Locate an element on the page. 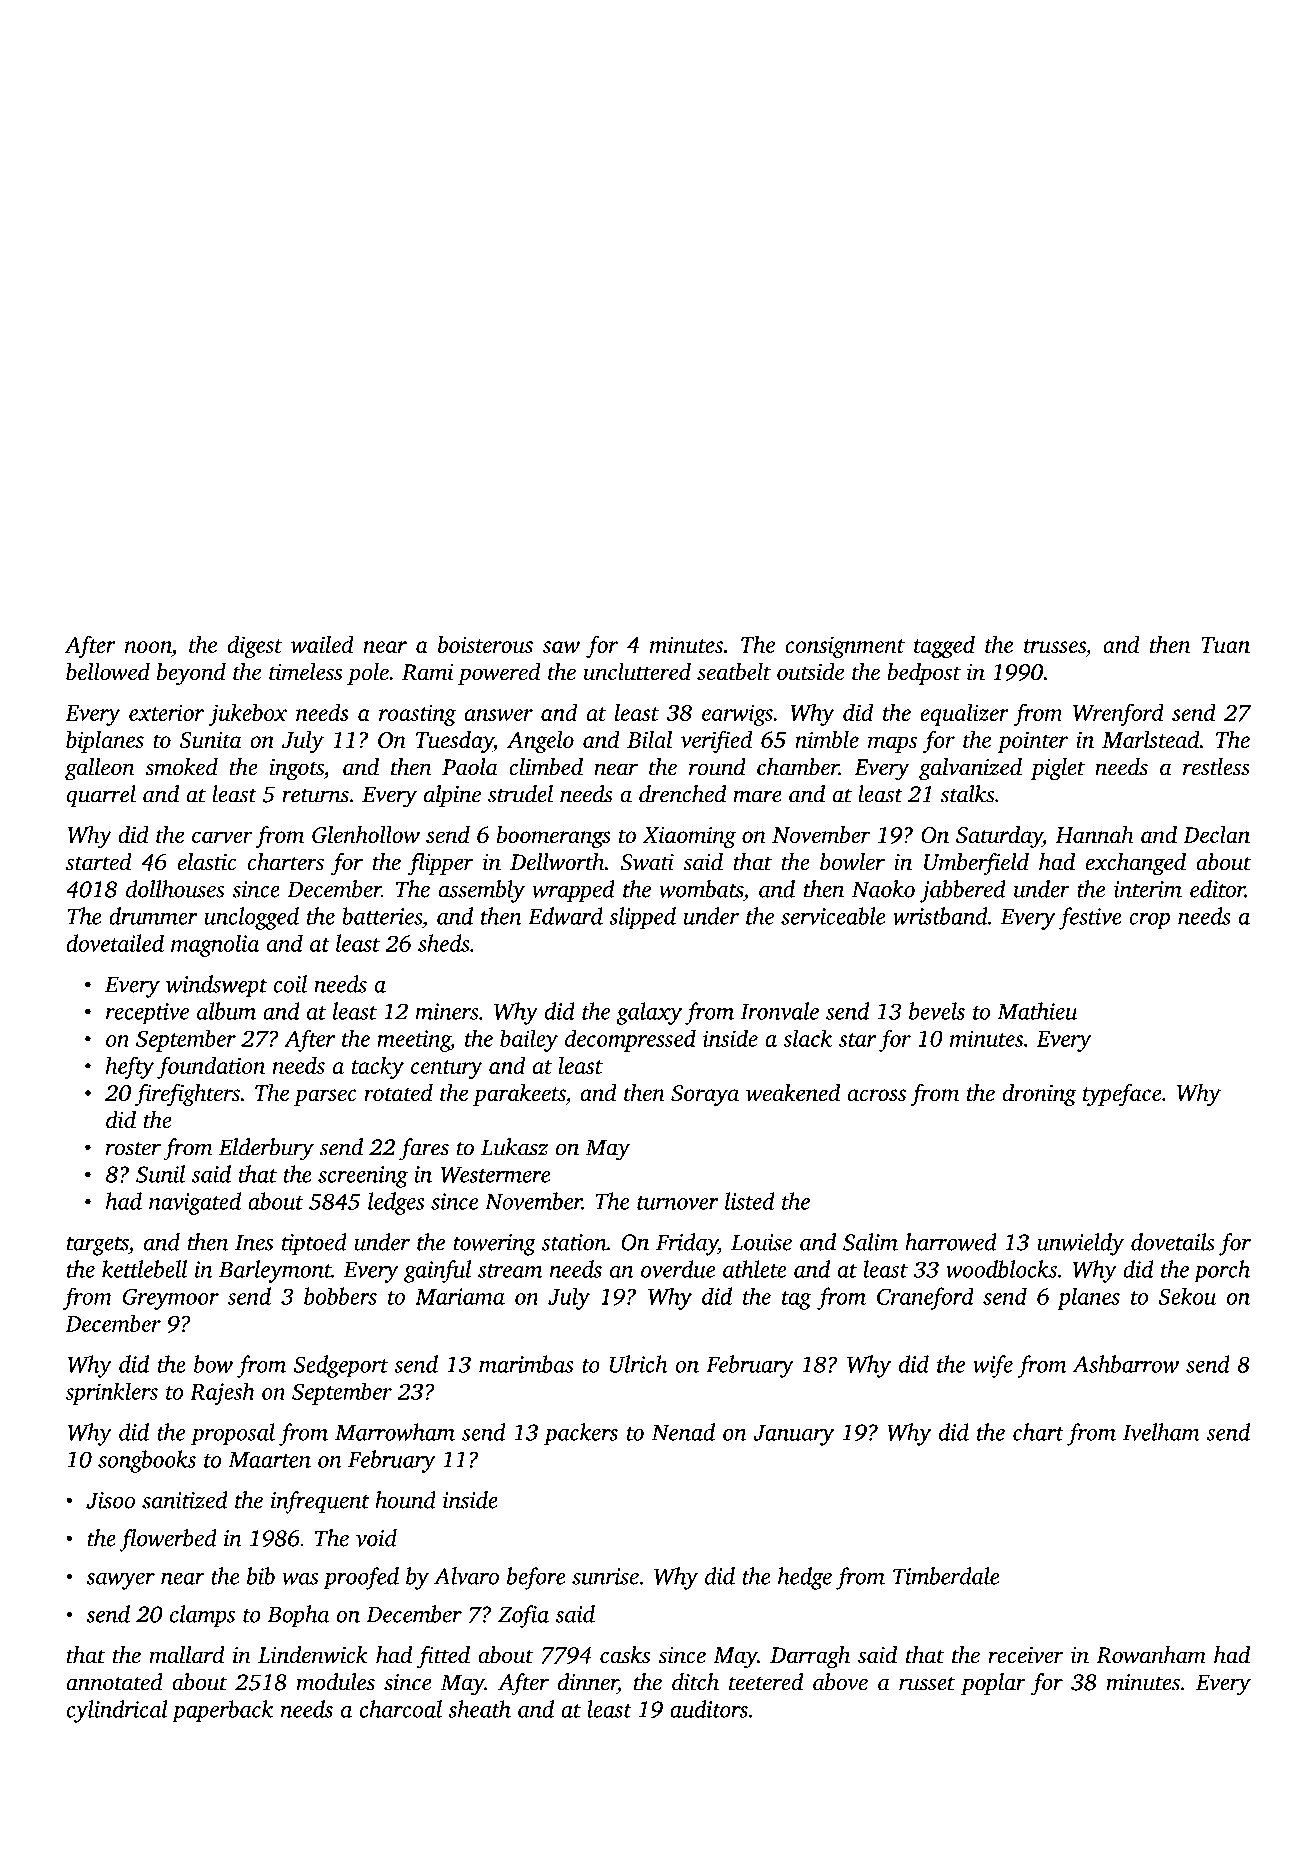 The width and height of the page is (1316, 1861). Ivelham is located at coordinates (1161, 1432).
